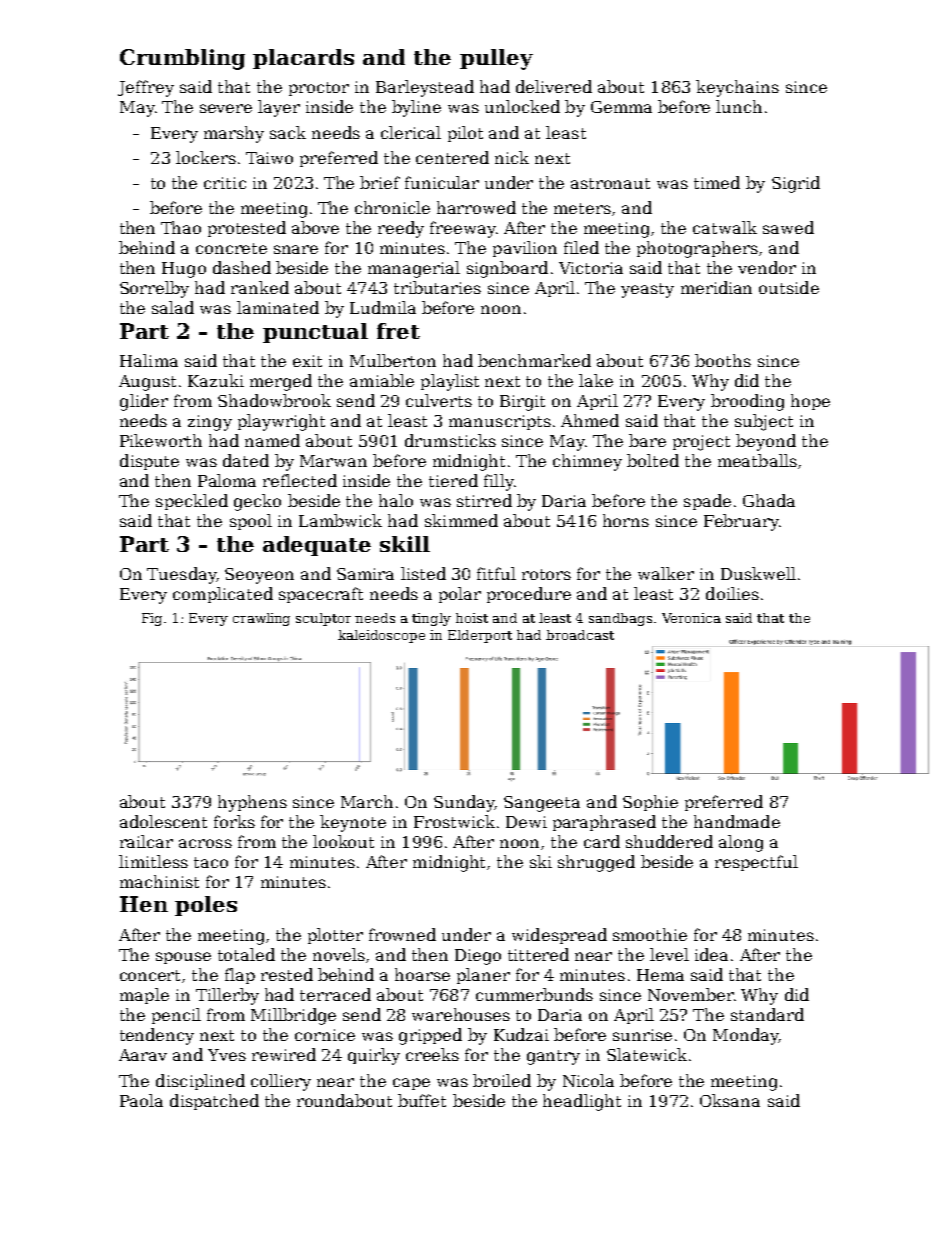 The width and height of the page is (952, 1233). What do you see at coordinates (192, 502) in the page?
I see `speckled` at bounding box center [192, 502].
